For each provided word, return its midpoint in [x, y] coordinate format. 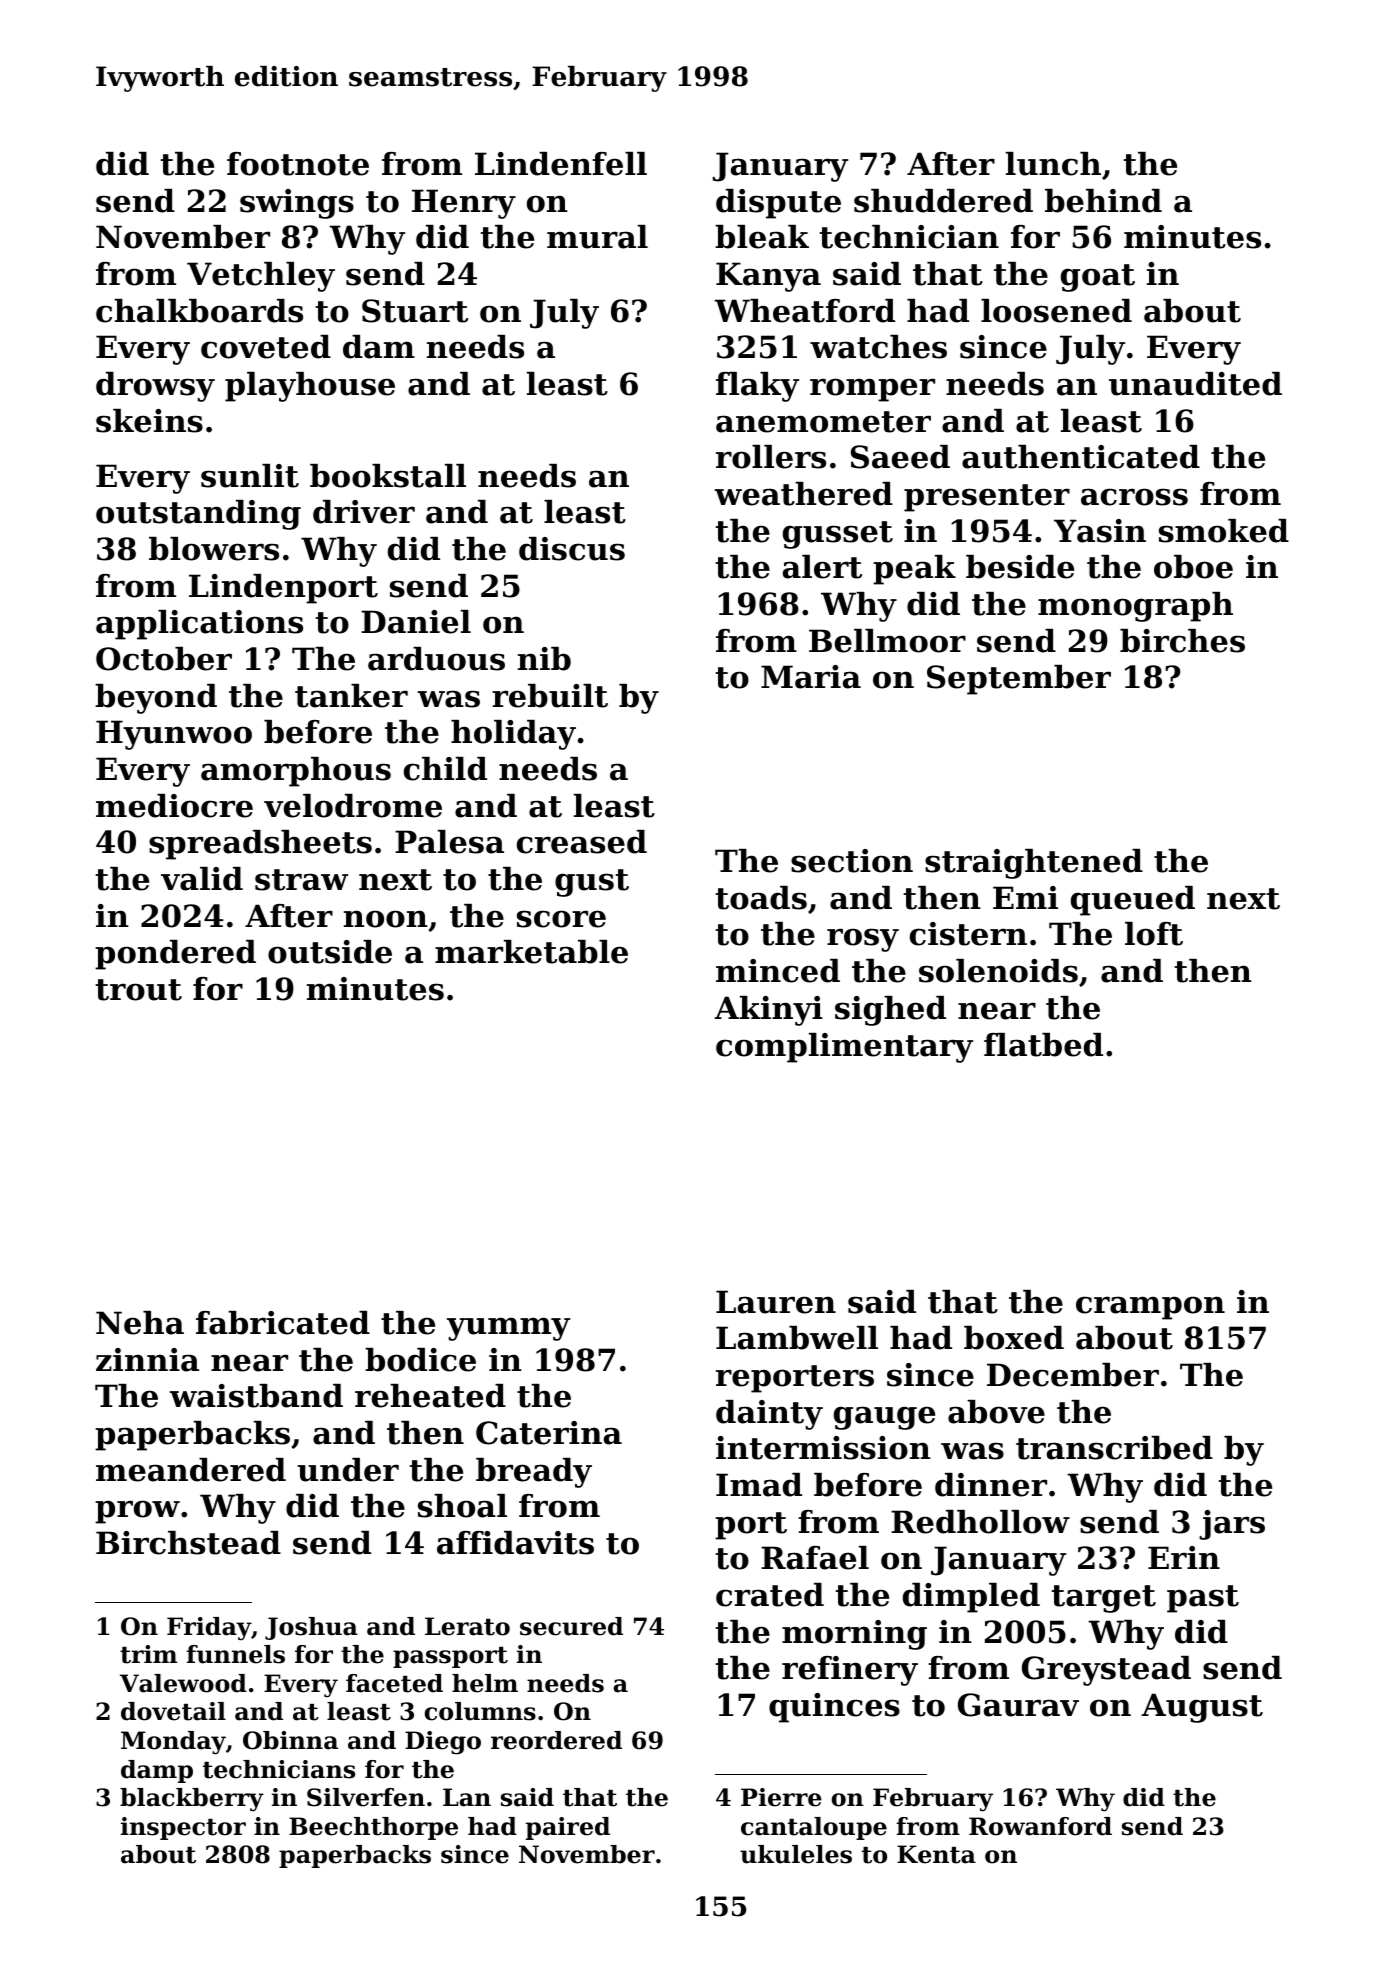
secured [571, 1626]
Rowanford [1040, 1826]
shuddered [943, 201]
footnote [298, 164]
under [348, 1470]
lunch [1053, 164]
